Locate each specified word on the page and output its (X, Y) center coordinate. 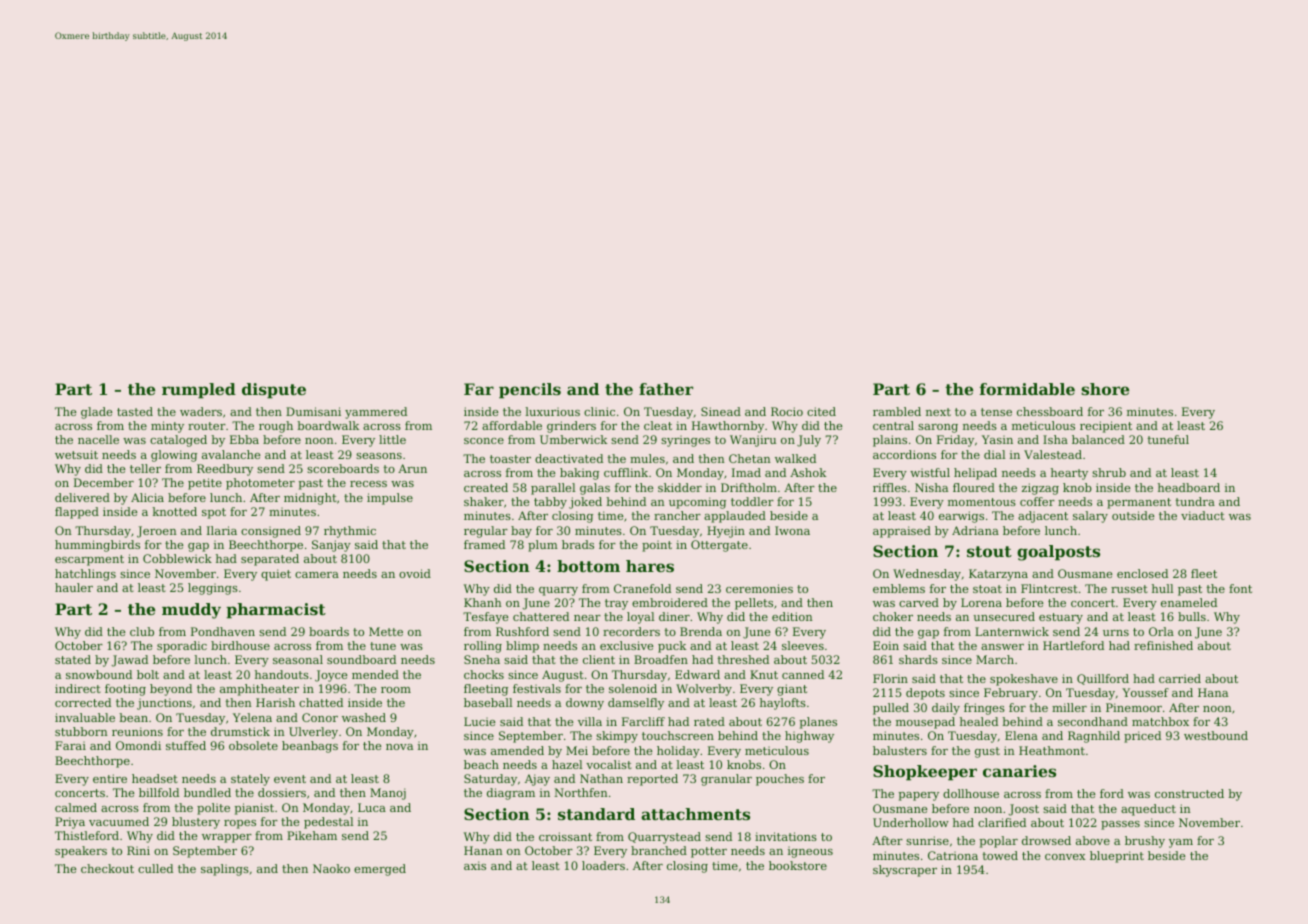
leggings (213, 589)
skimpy (617, 737)
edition (792, 616)
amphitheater (259, 690)
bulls (1192, 616)
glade (96, 413)
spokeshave (1024, 680)
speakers (81, 852)
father (666, 389)
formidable (1027, 389)
